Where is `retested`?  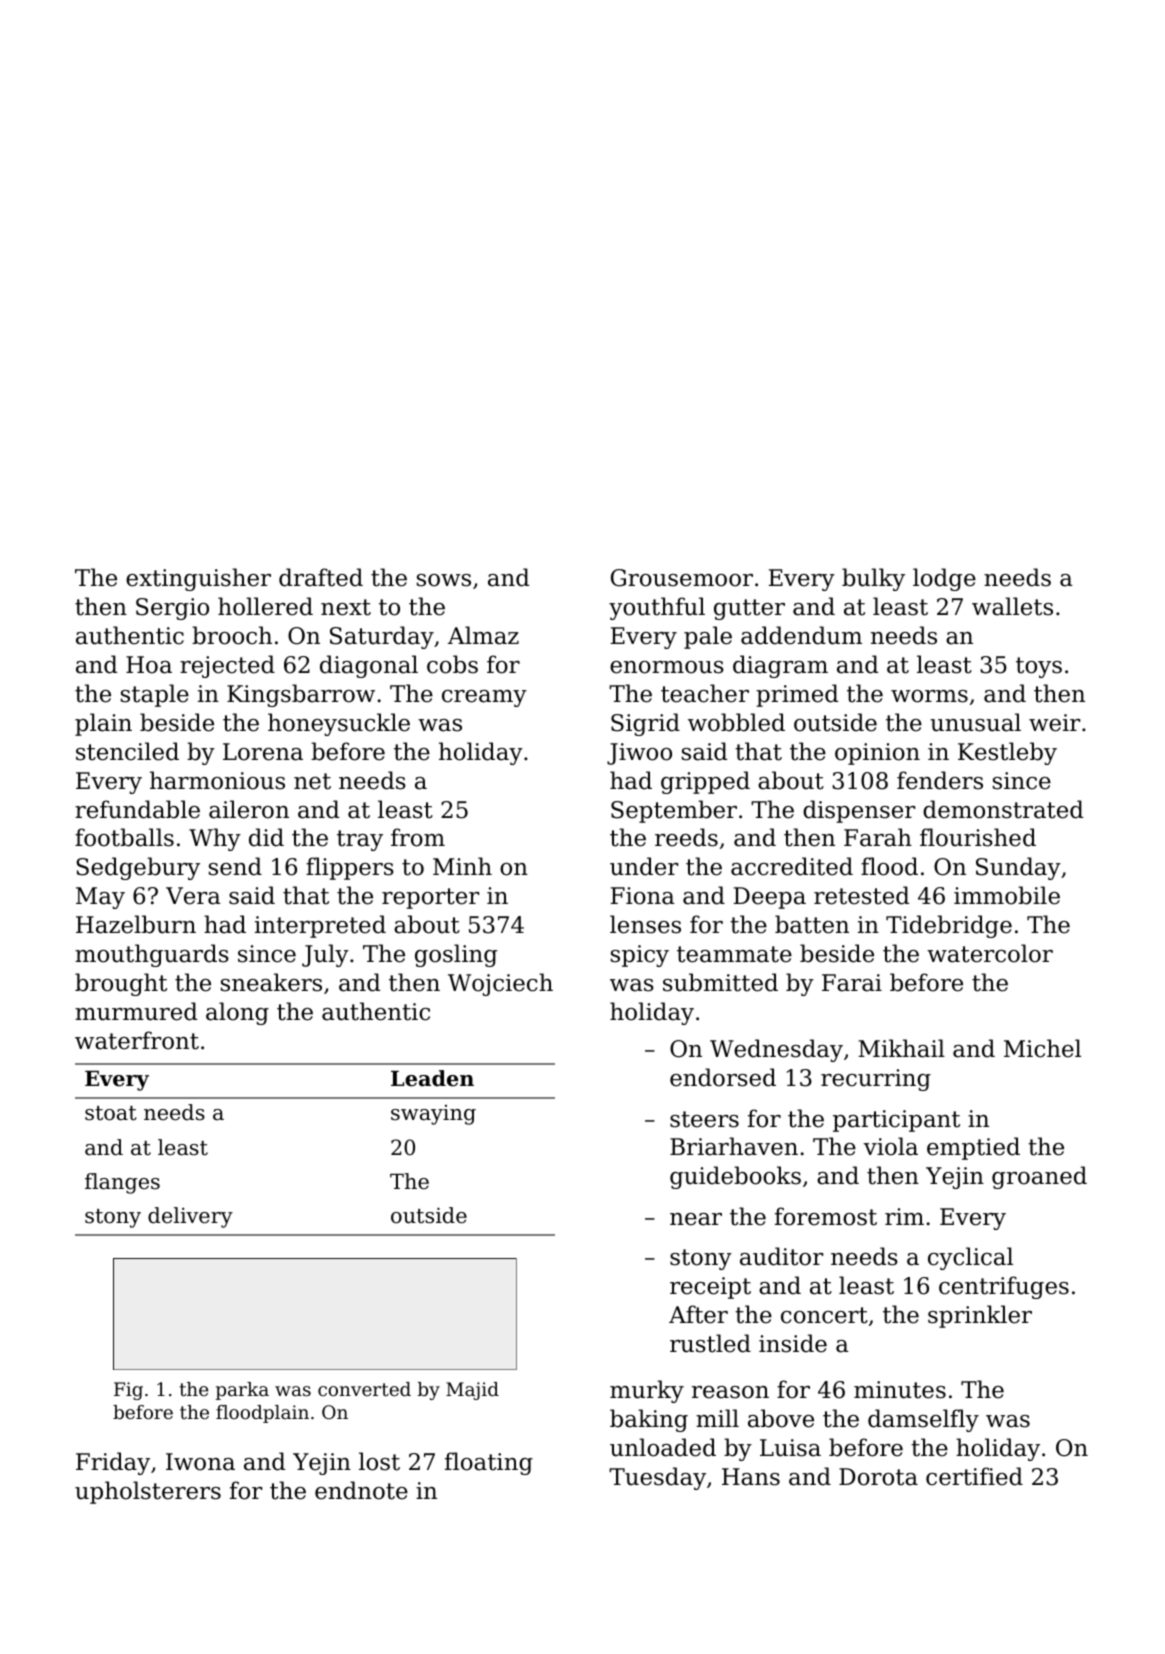 retested is located at coordinates (861, 895).
